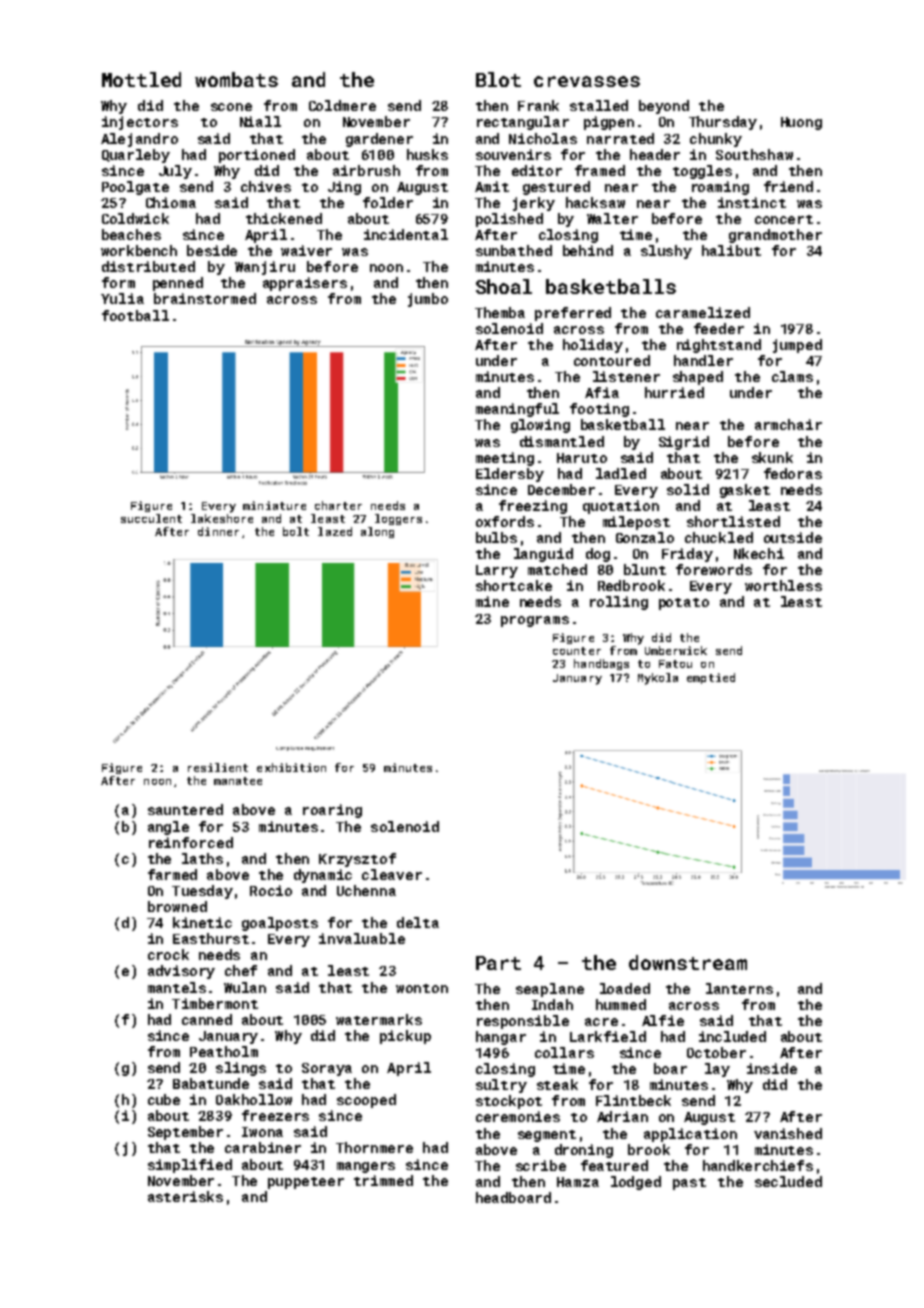 This screenshot has width=924, height=1308. What do you see at coordinates (739, 988) in the screenshot?
I see `lanterns` at bounding box center [739, 988].
